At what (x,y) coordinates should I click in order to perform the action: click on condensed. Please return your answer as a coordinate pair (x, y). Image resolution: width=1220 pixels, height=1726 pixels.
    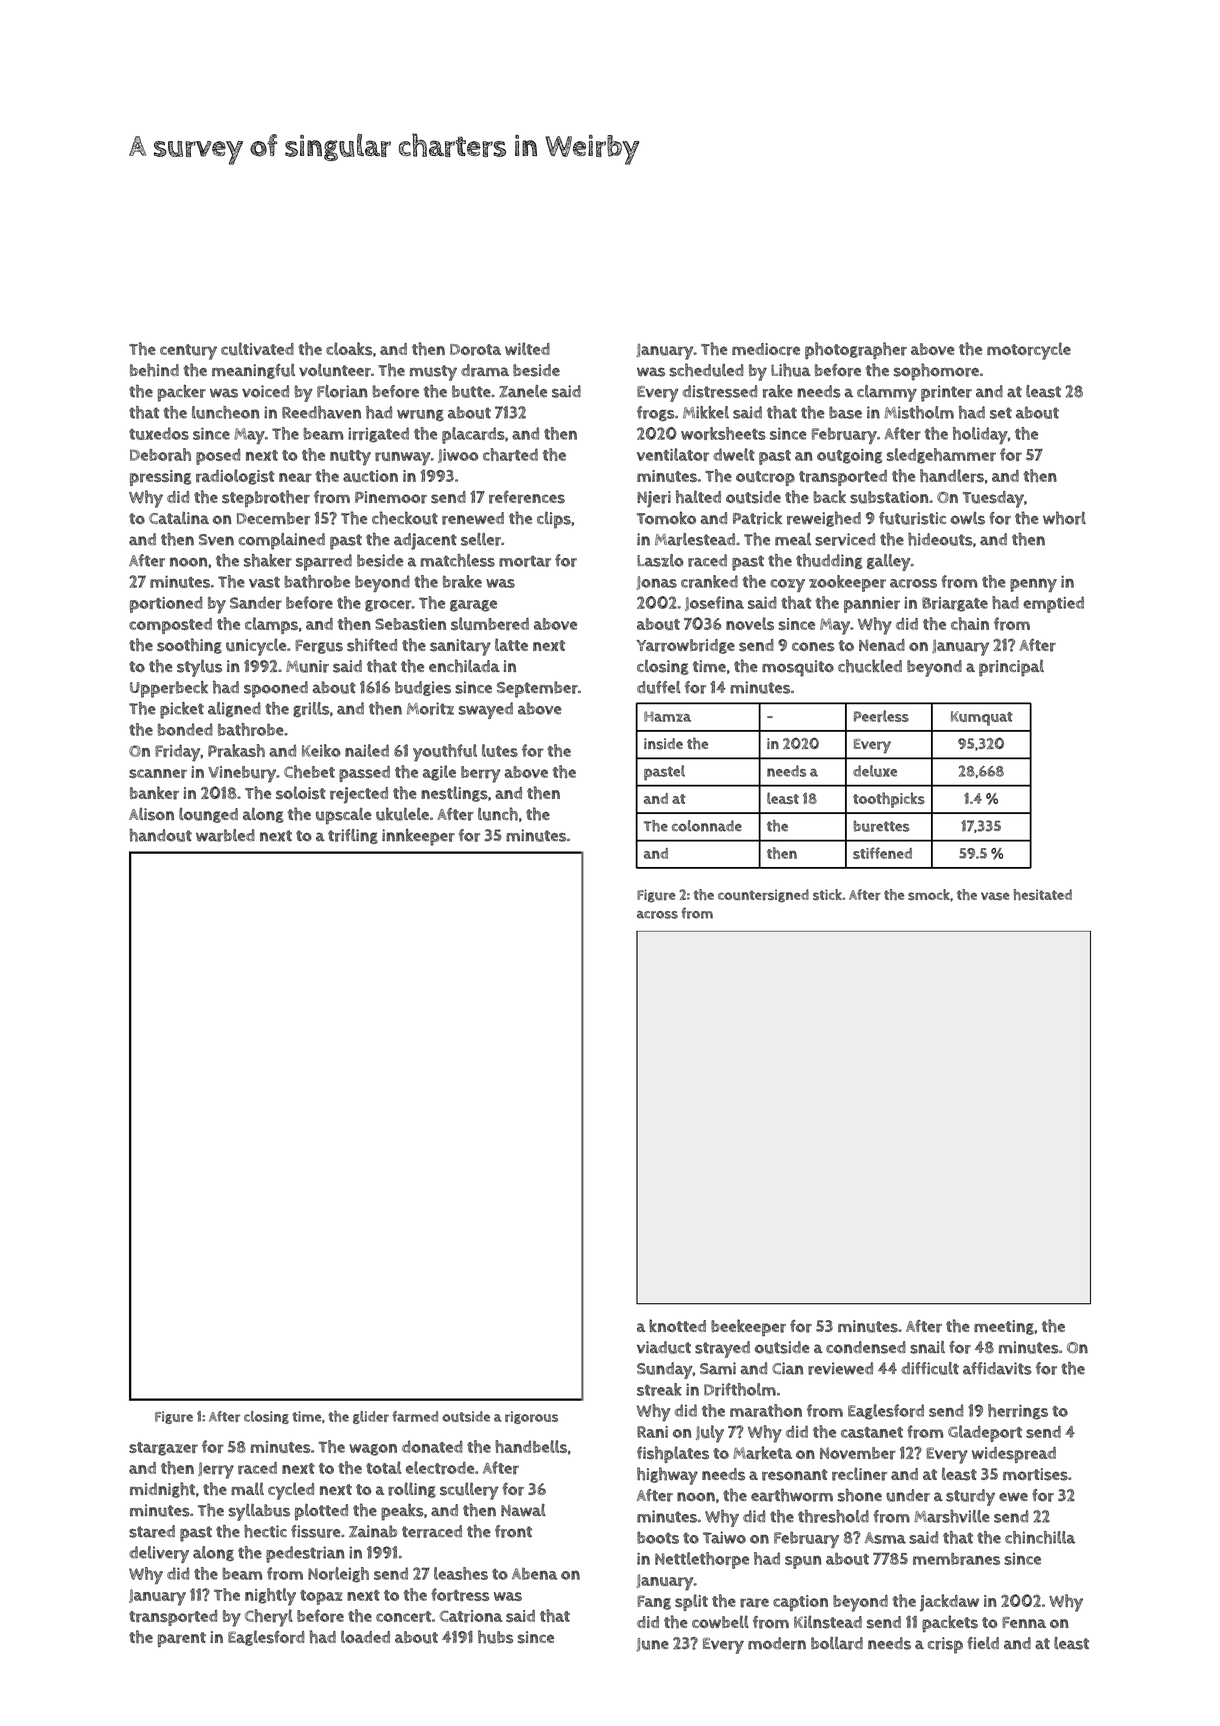
    Looking at the image, I should click on (866, 1347).
